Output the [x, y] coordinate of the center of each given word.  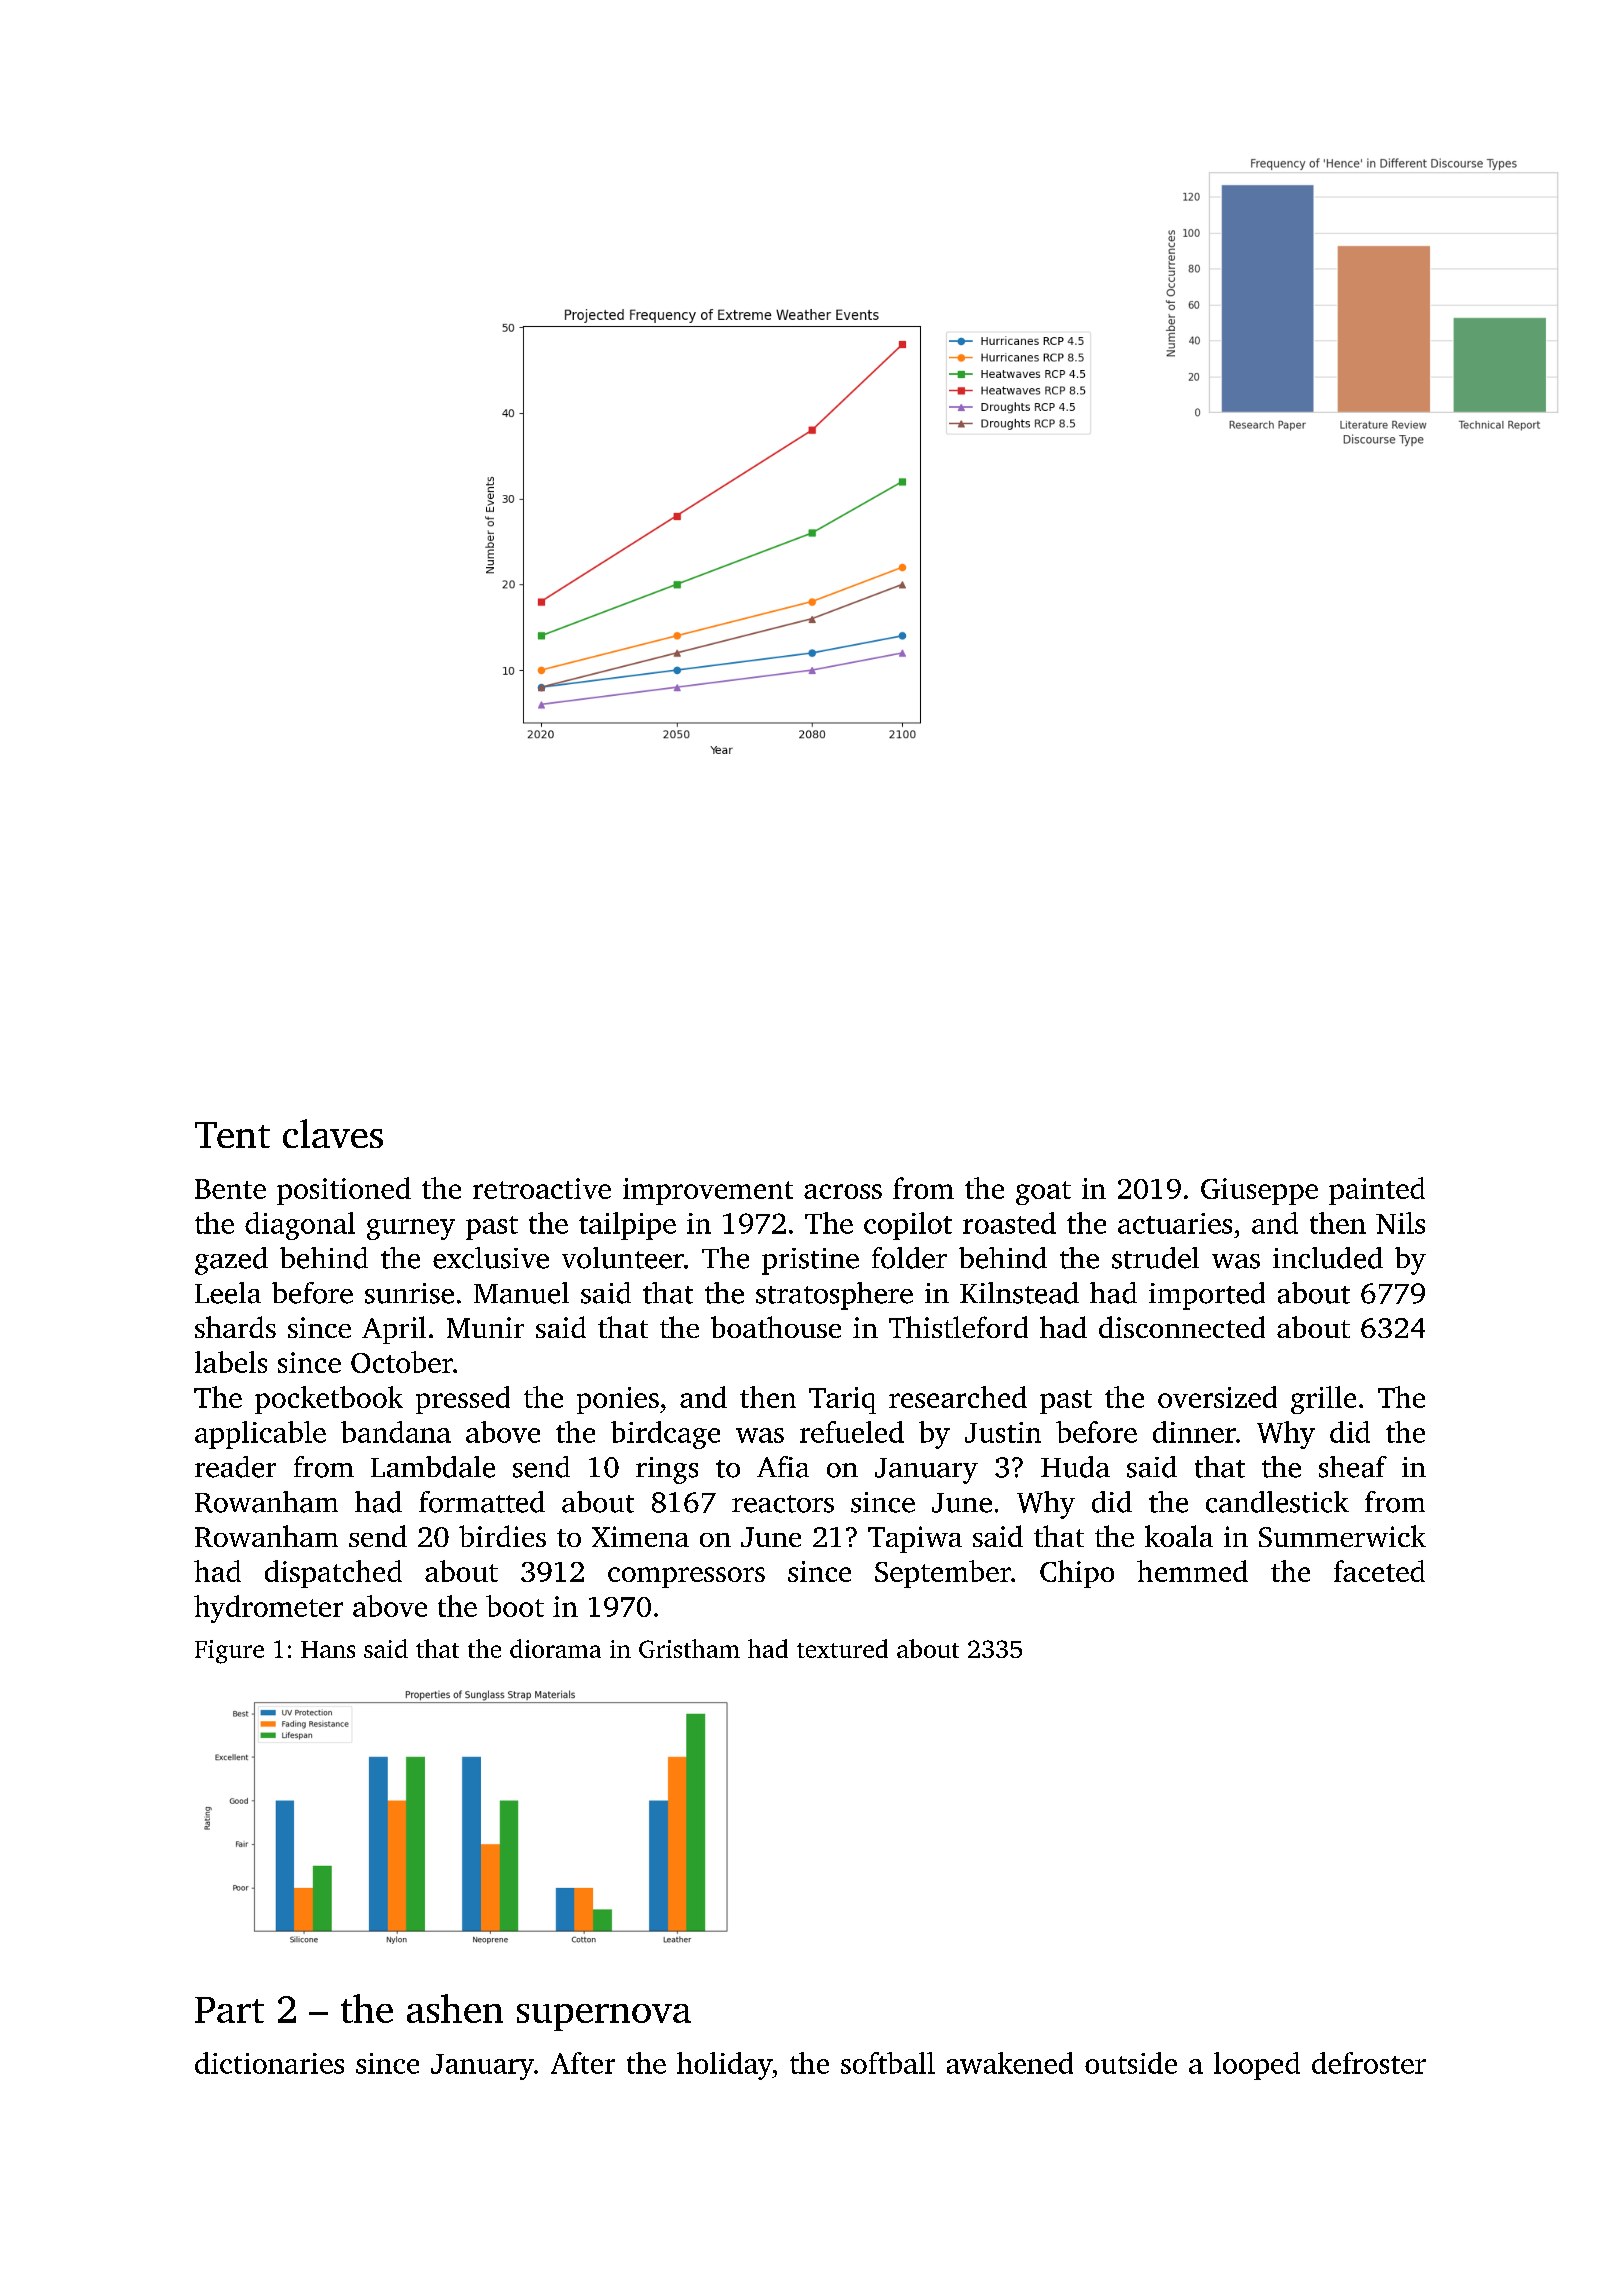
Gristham [689, 1648]
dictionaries [269, 2063]
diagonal [300, 1226]
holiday [724, 2066]
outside [1131, 2063]
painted [1377, 1191]
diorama [555, 1648]
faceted [1379, 1571]
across [843, 1191]
